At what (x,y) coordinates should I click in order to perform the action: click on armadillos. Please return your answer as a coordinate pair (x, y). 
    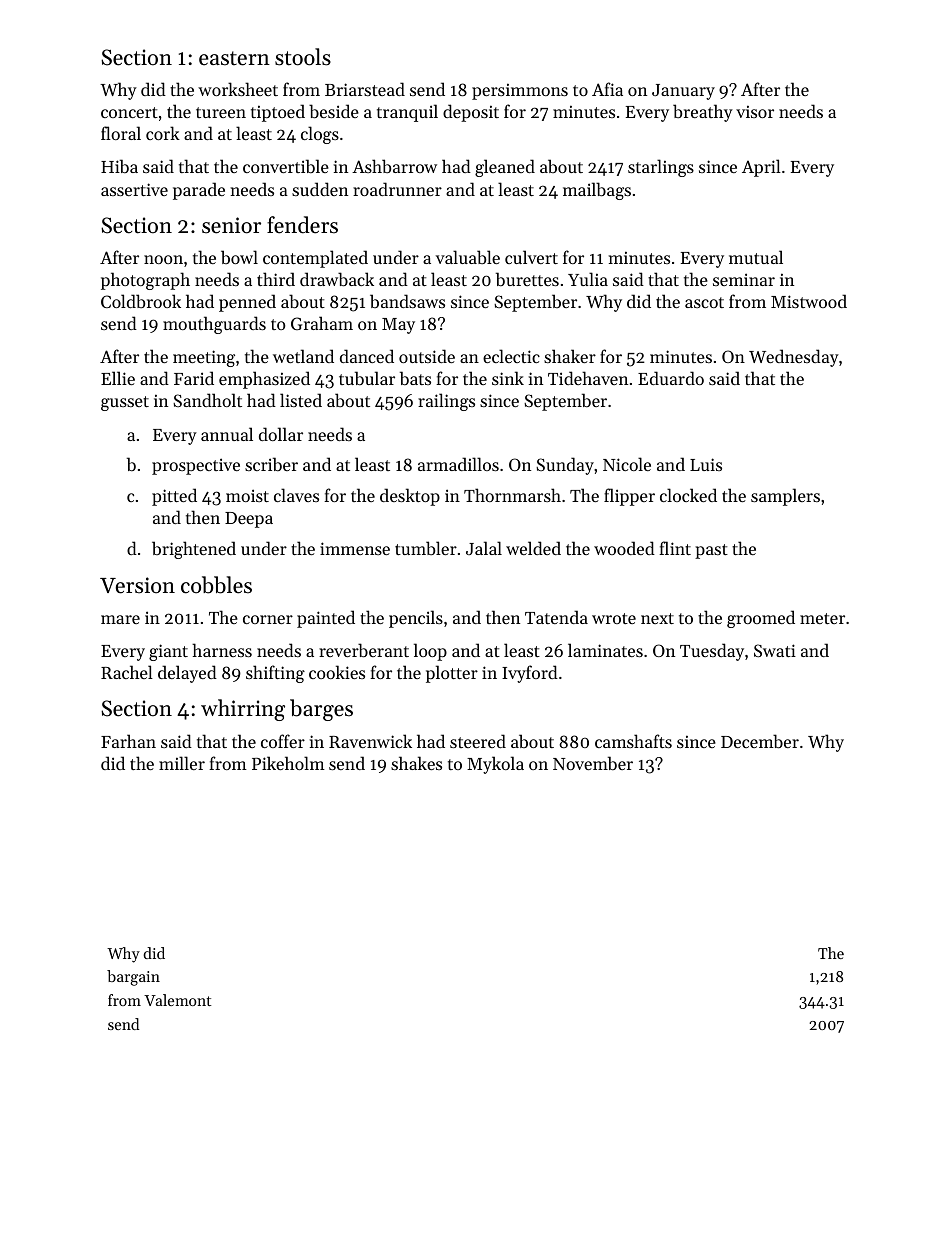
    Looking at the image, I should click on (458, 464).
